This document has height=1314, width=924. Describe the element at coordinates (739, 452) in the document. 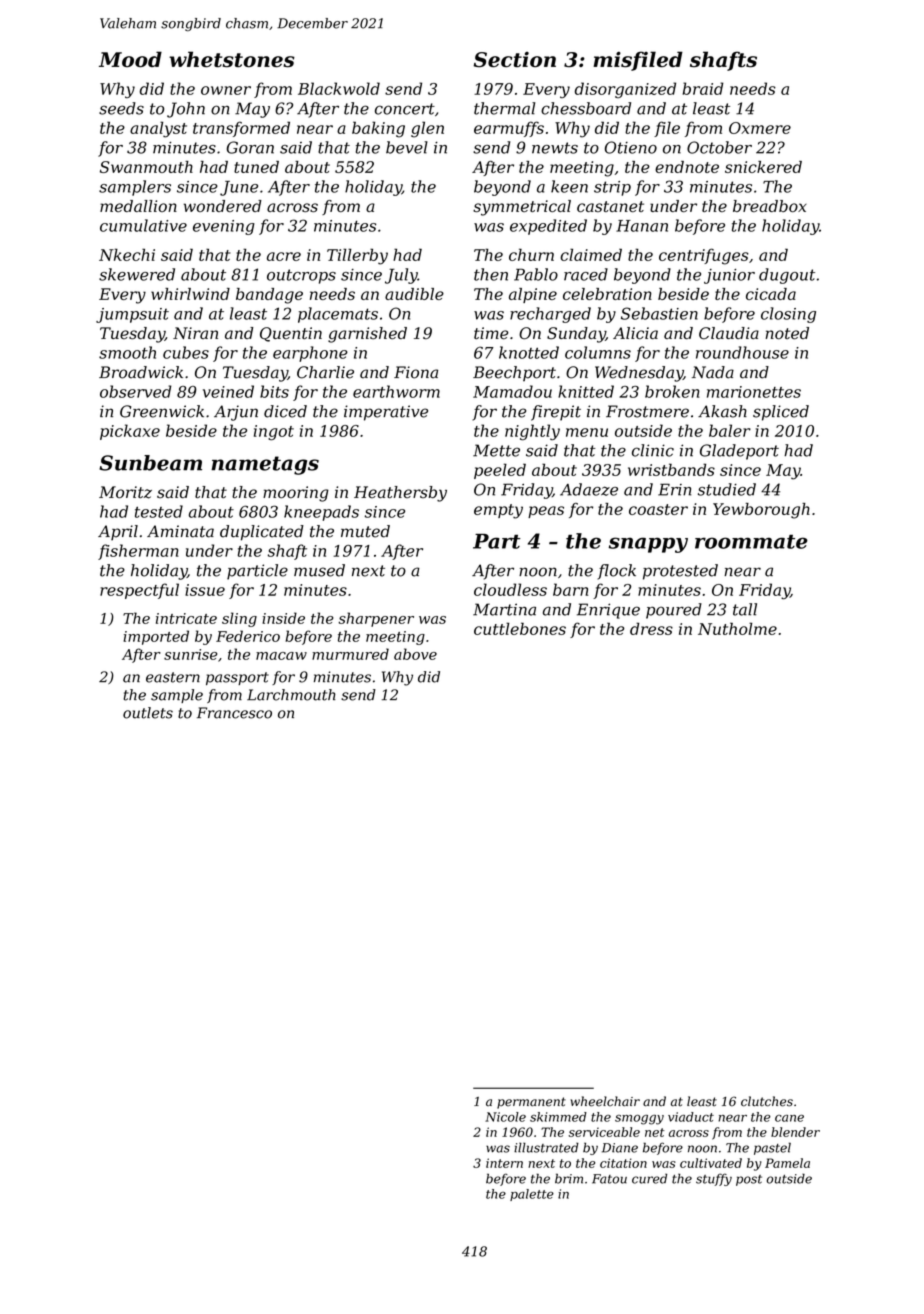

I see `Gladeport` at that location.
